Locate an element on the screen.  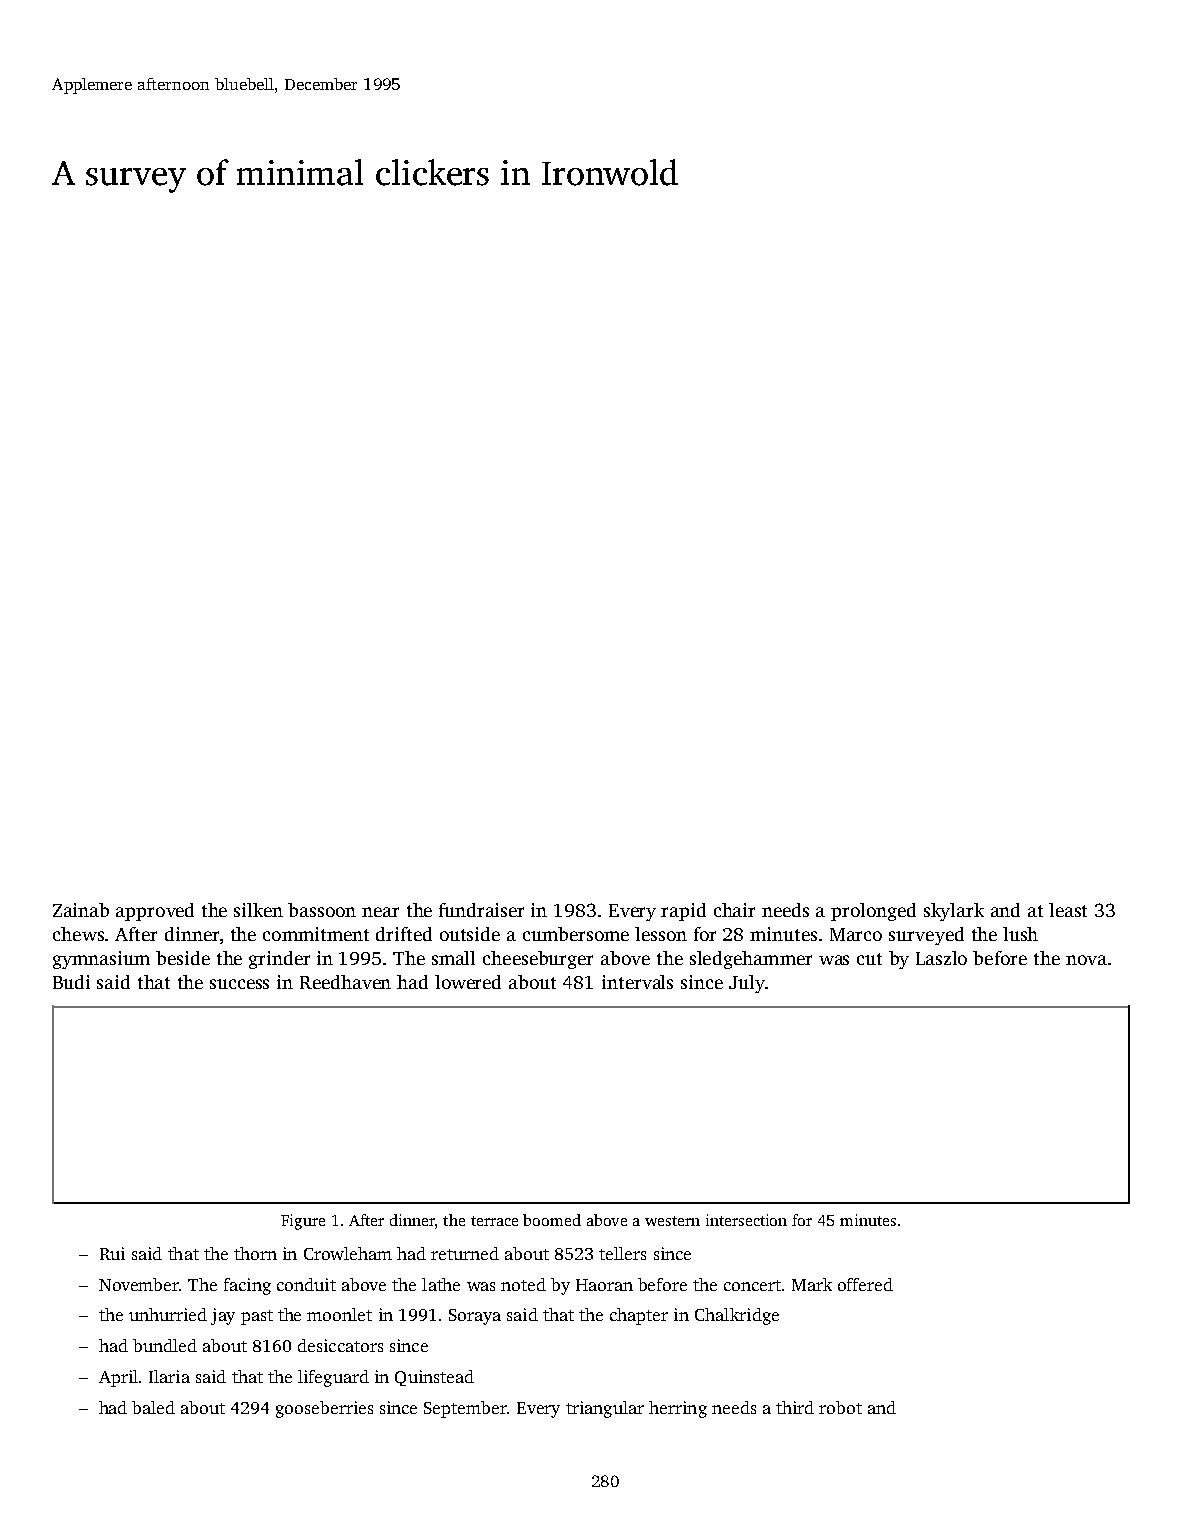
Soraya is located at coordinates (475, 1317).
